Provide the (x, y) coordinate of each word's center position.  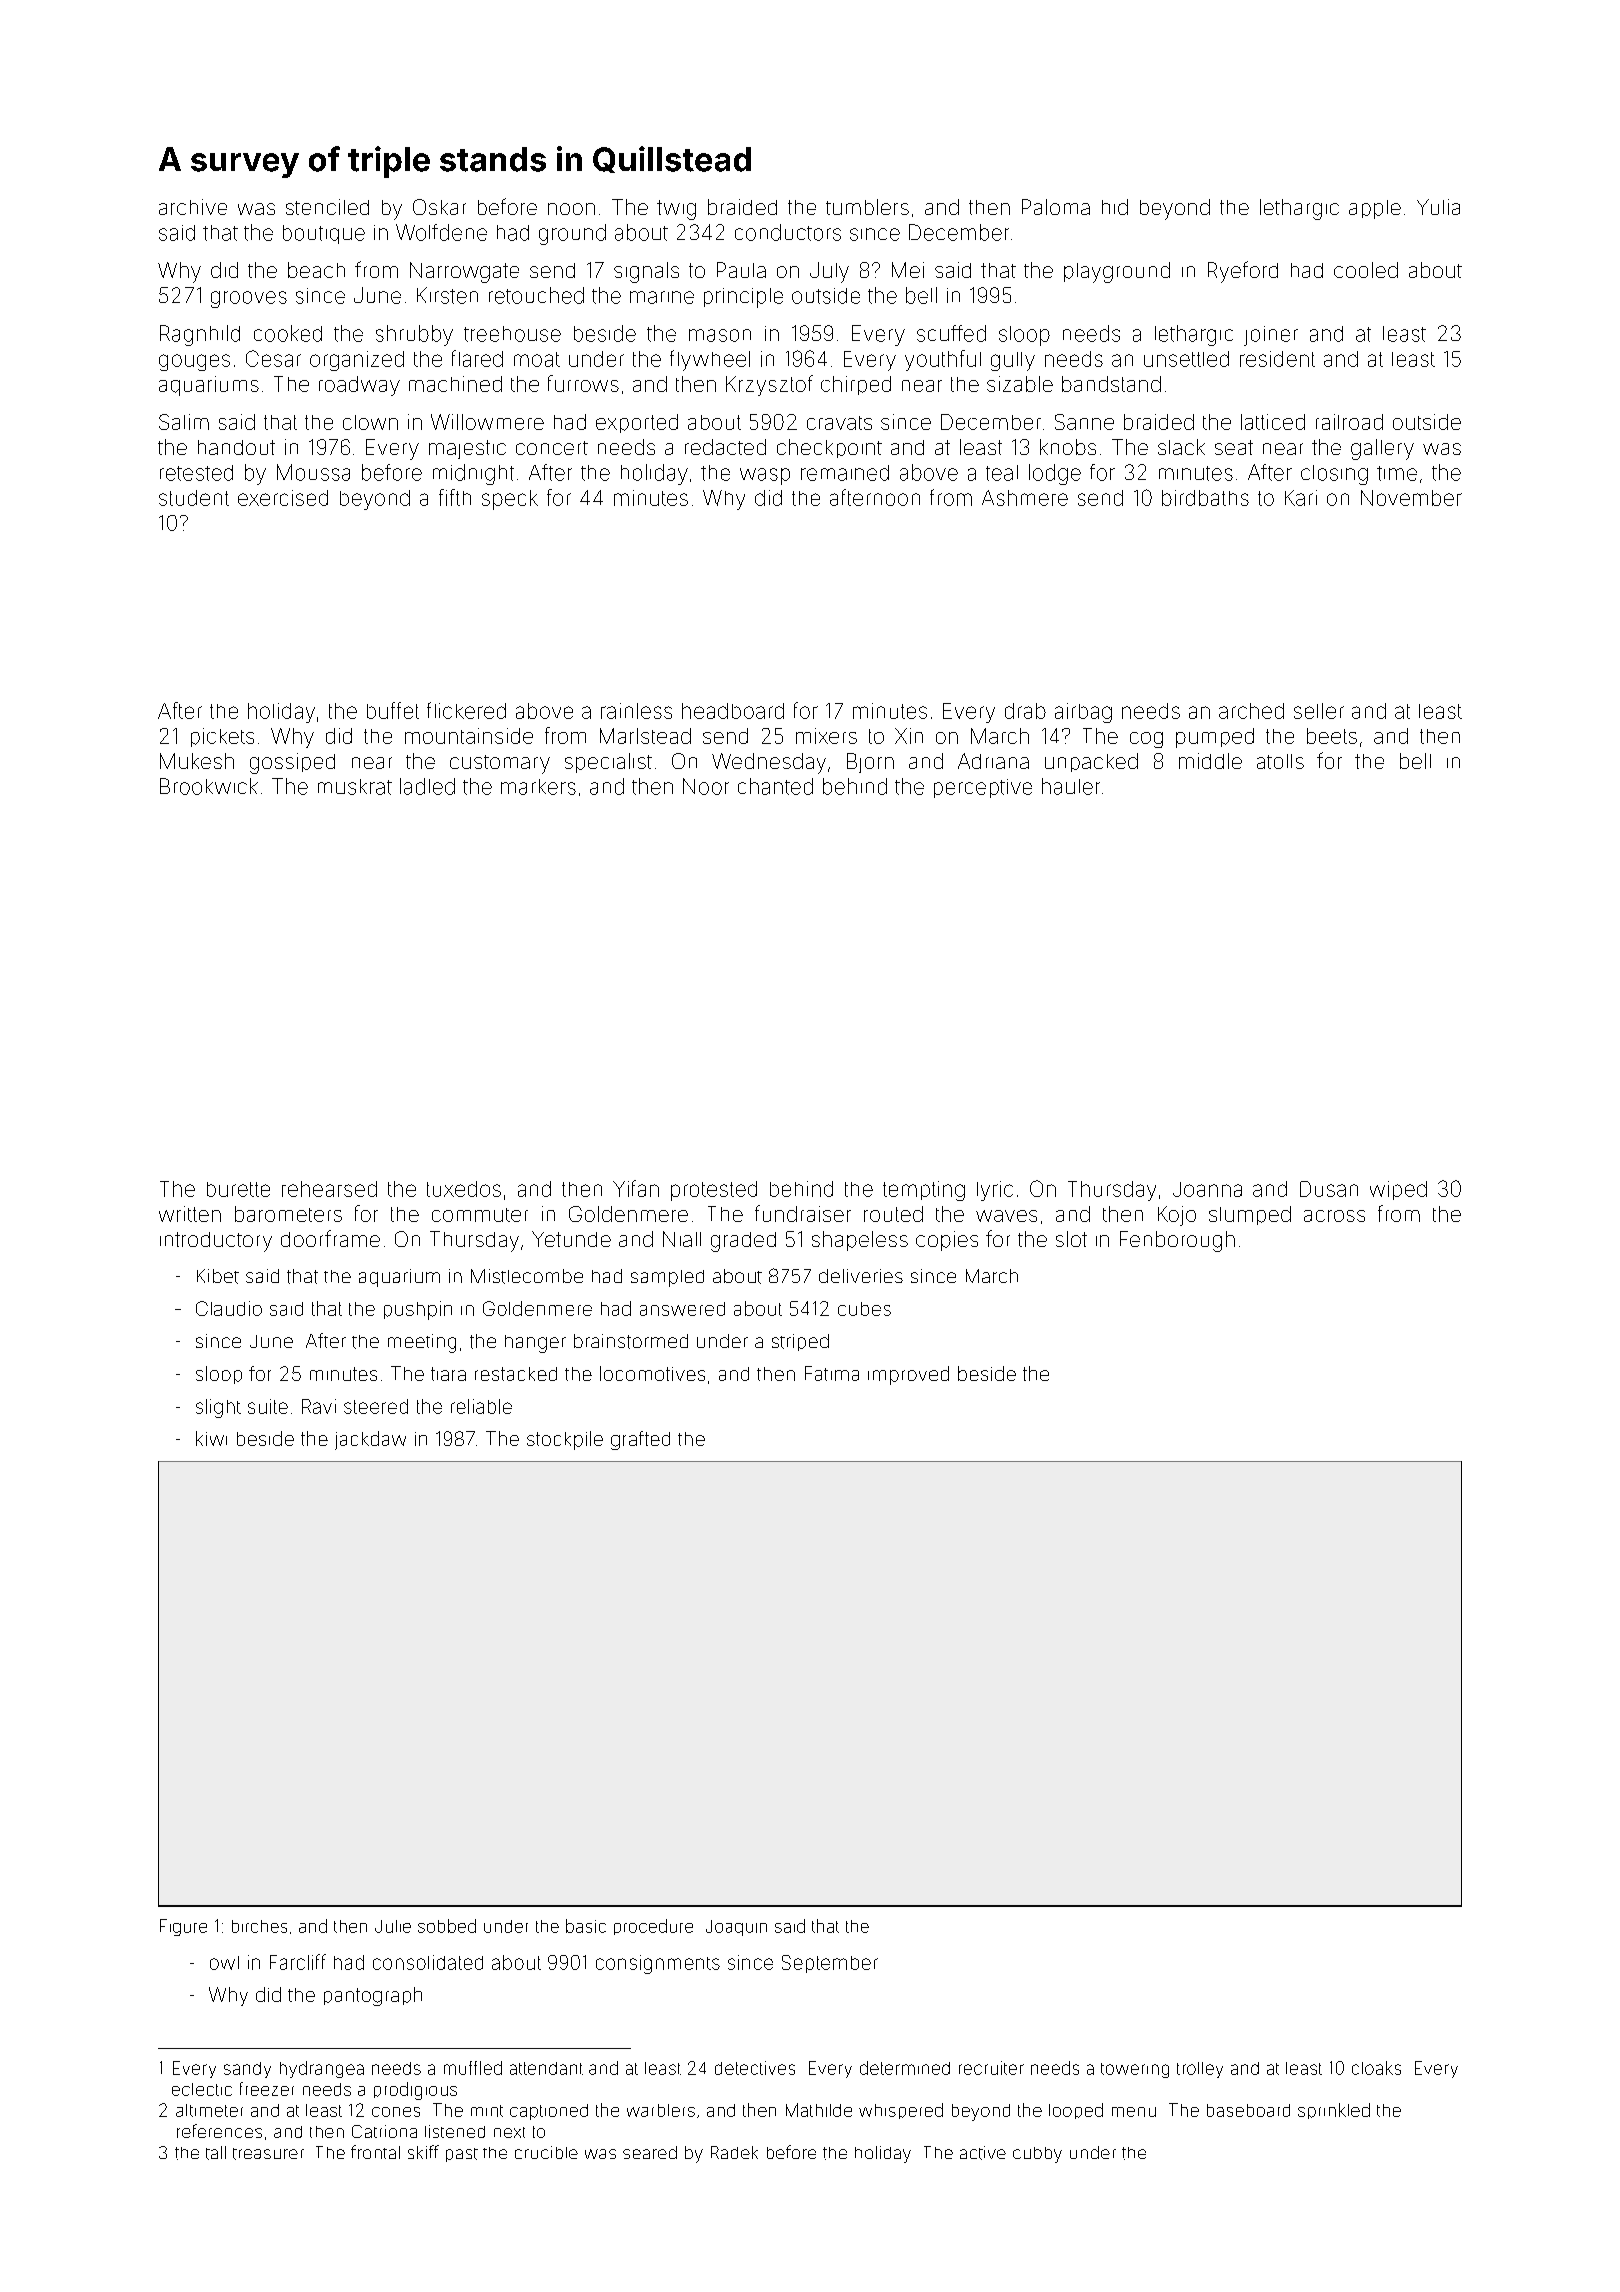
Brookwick (209, 786)
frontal (375, 2152)
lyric (995, 1191)
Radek (734, 2152)
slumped (1250, 1215)
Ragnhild (200, 335)
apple (1375, 209)
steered (376, 1406)
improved (908, 1375)
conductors (788, 232)
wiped (1398, 1190)
